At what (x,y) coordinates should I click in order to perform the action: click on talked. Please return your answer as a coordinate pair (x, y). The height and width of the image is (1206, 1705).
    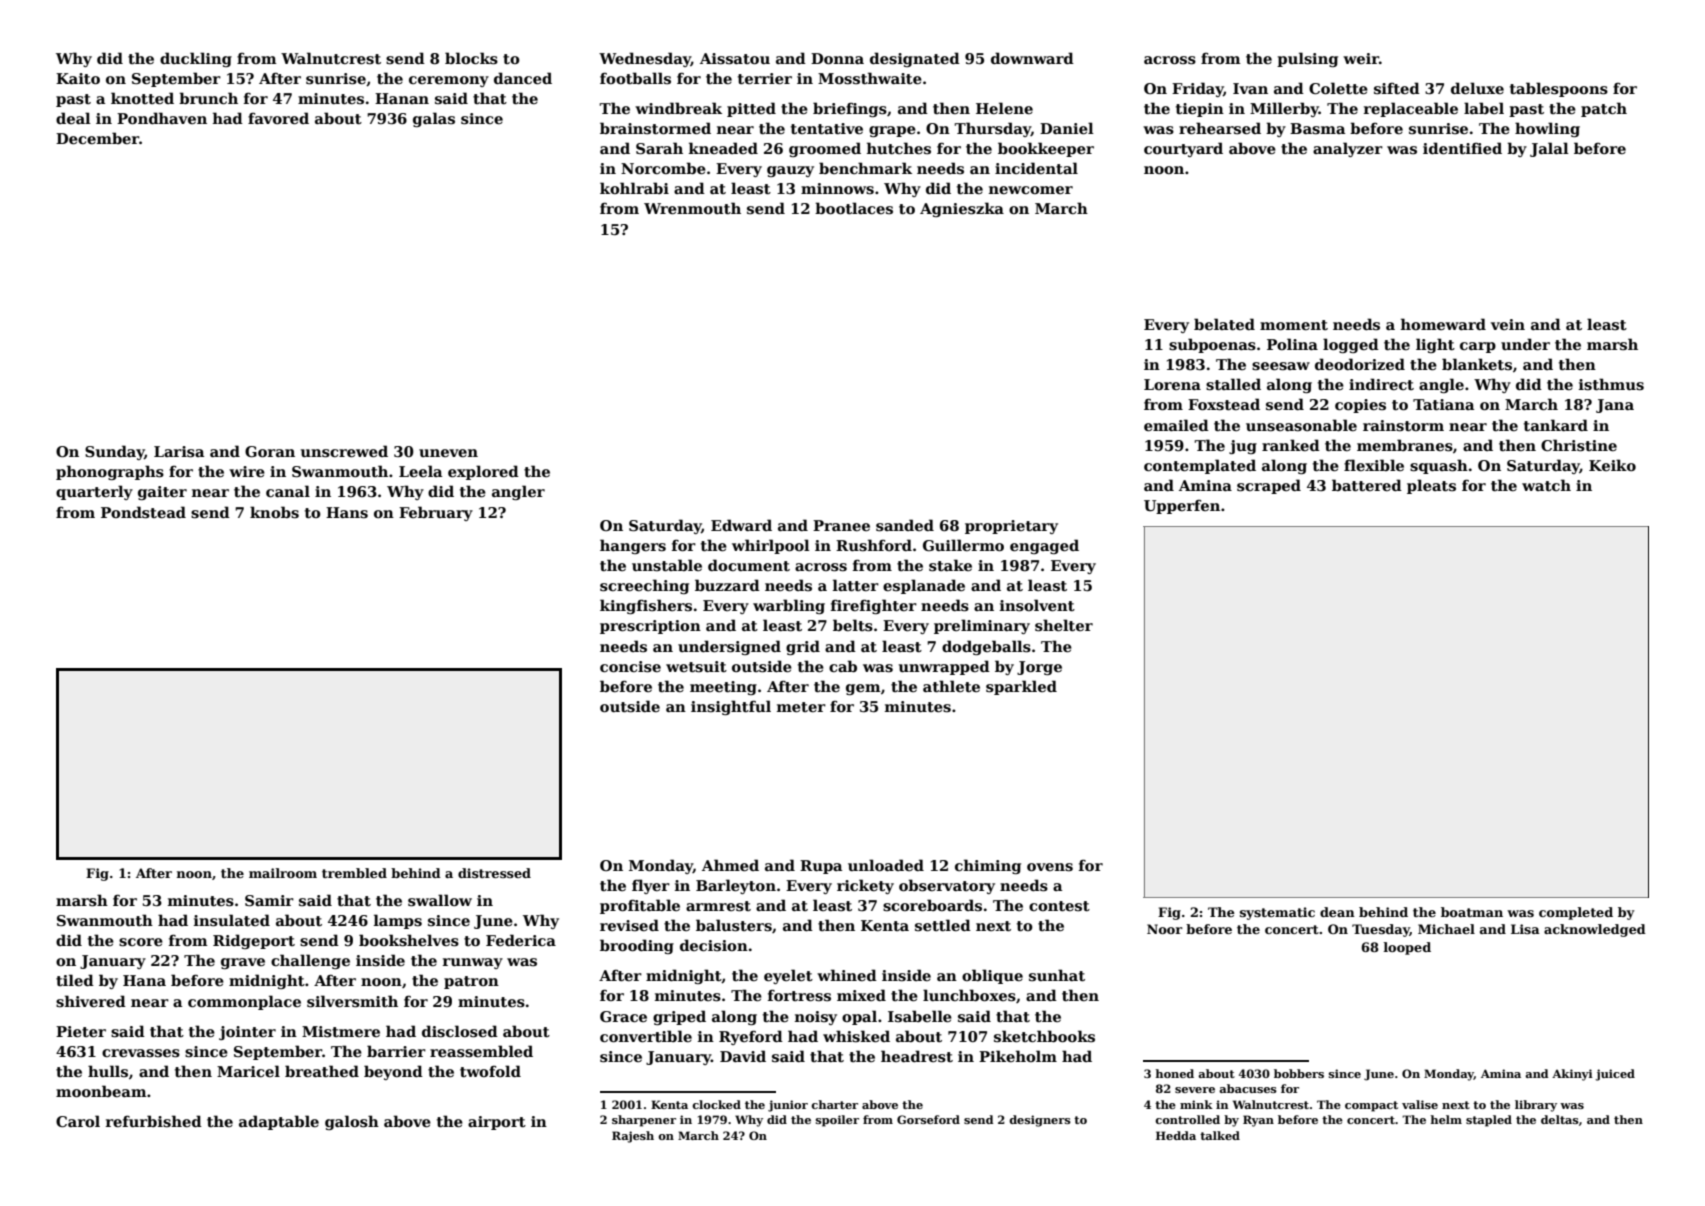
    Looking at the image, I should click on (1220, 1135).
